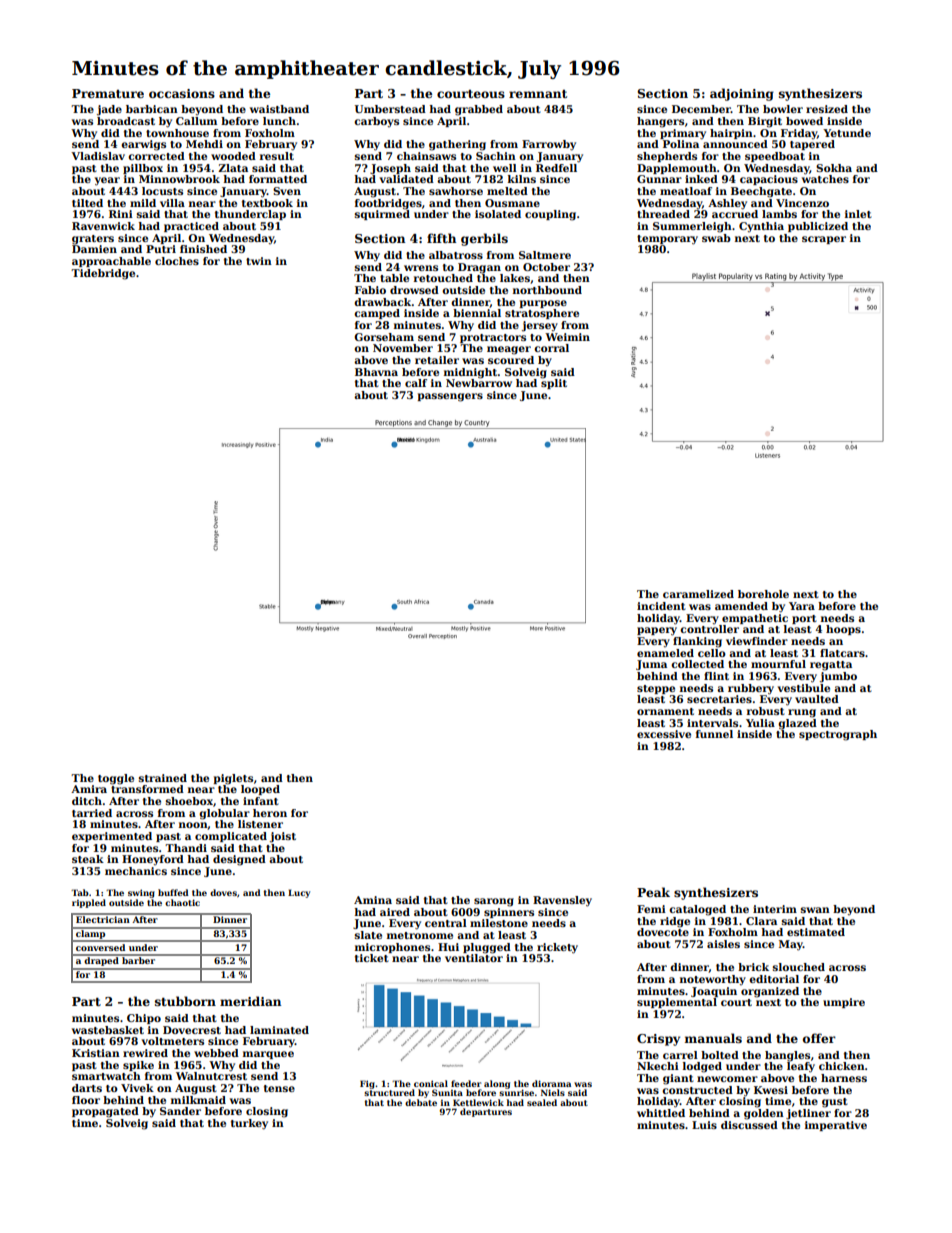  I want to click on flanking, so click(697, 642).
